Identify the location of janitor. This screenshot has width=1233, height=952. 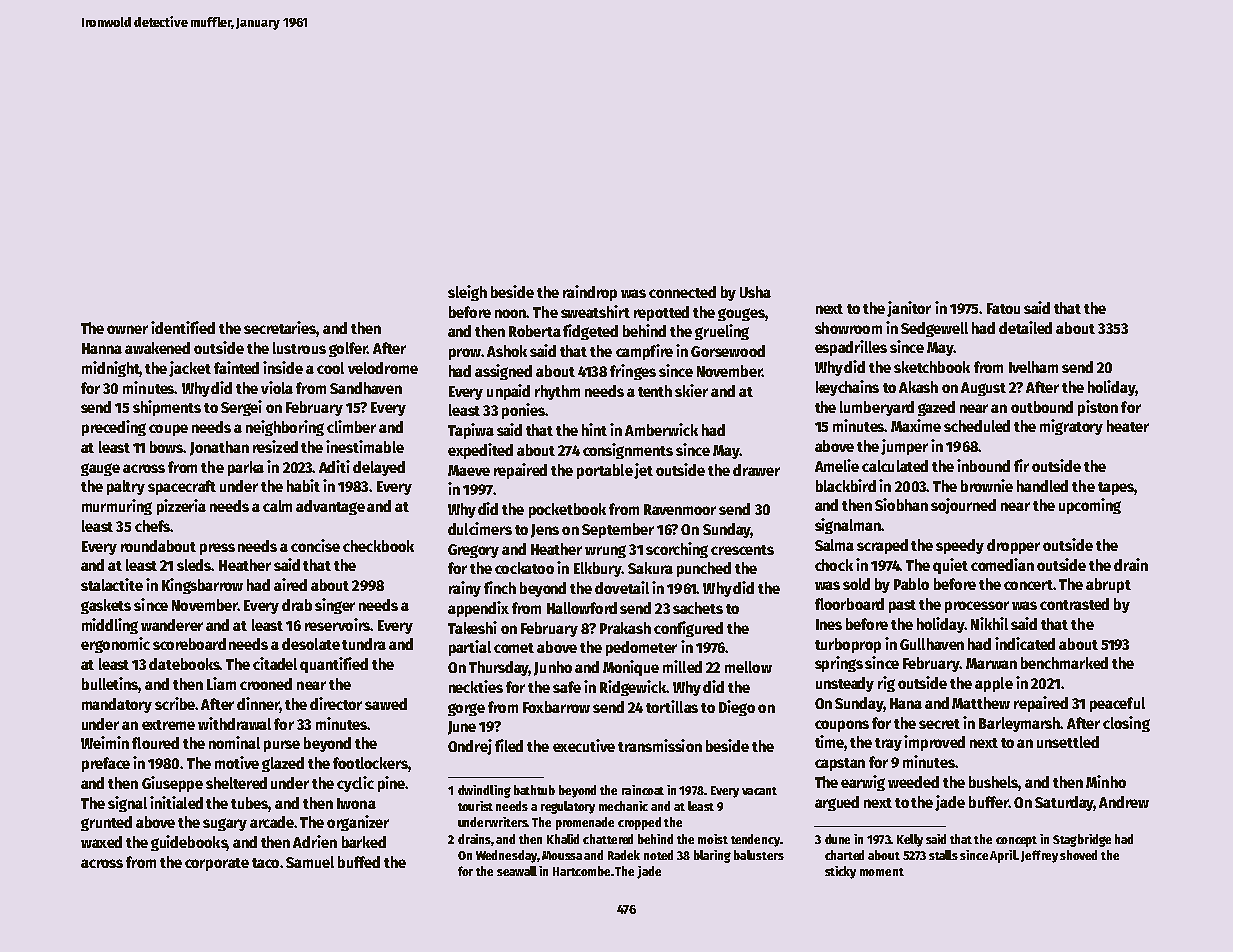
(909, 309).
